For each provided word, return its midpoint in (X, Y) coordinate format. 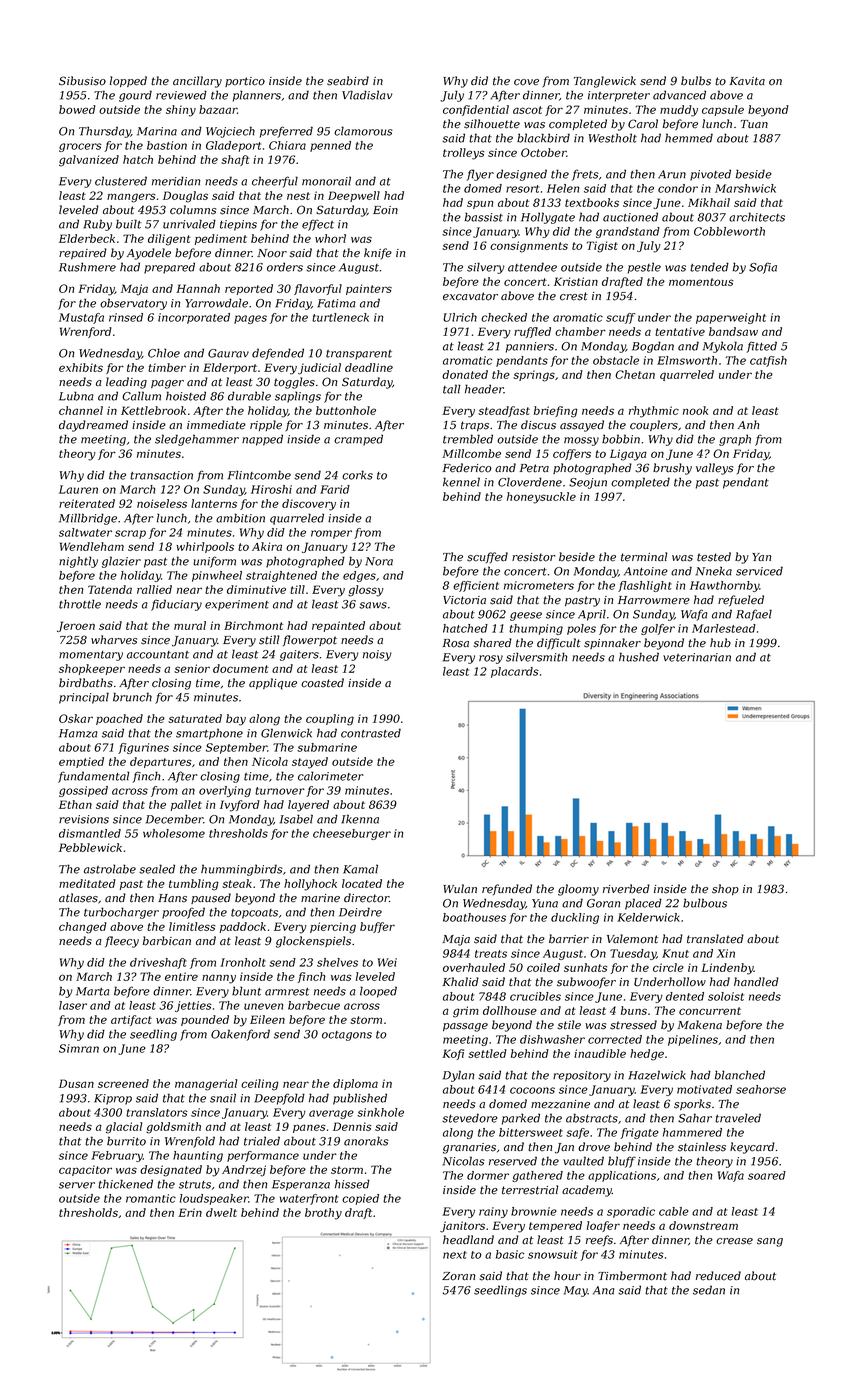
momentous (701, 282)
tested (714, 557)
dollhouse (510, 1010)
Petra (534, 468)
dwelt (221, 1212)
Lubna (76, 396)
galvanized (89, 161)
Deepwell (354, 196)
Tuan (754, 124)
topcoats (254, 914)
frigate (639, 1133)
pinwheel (217, 576)
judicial (319, 369)
